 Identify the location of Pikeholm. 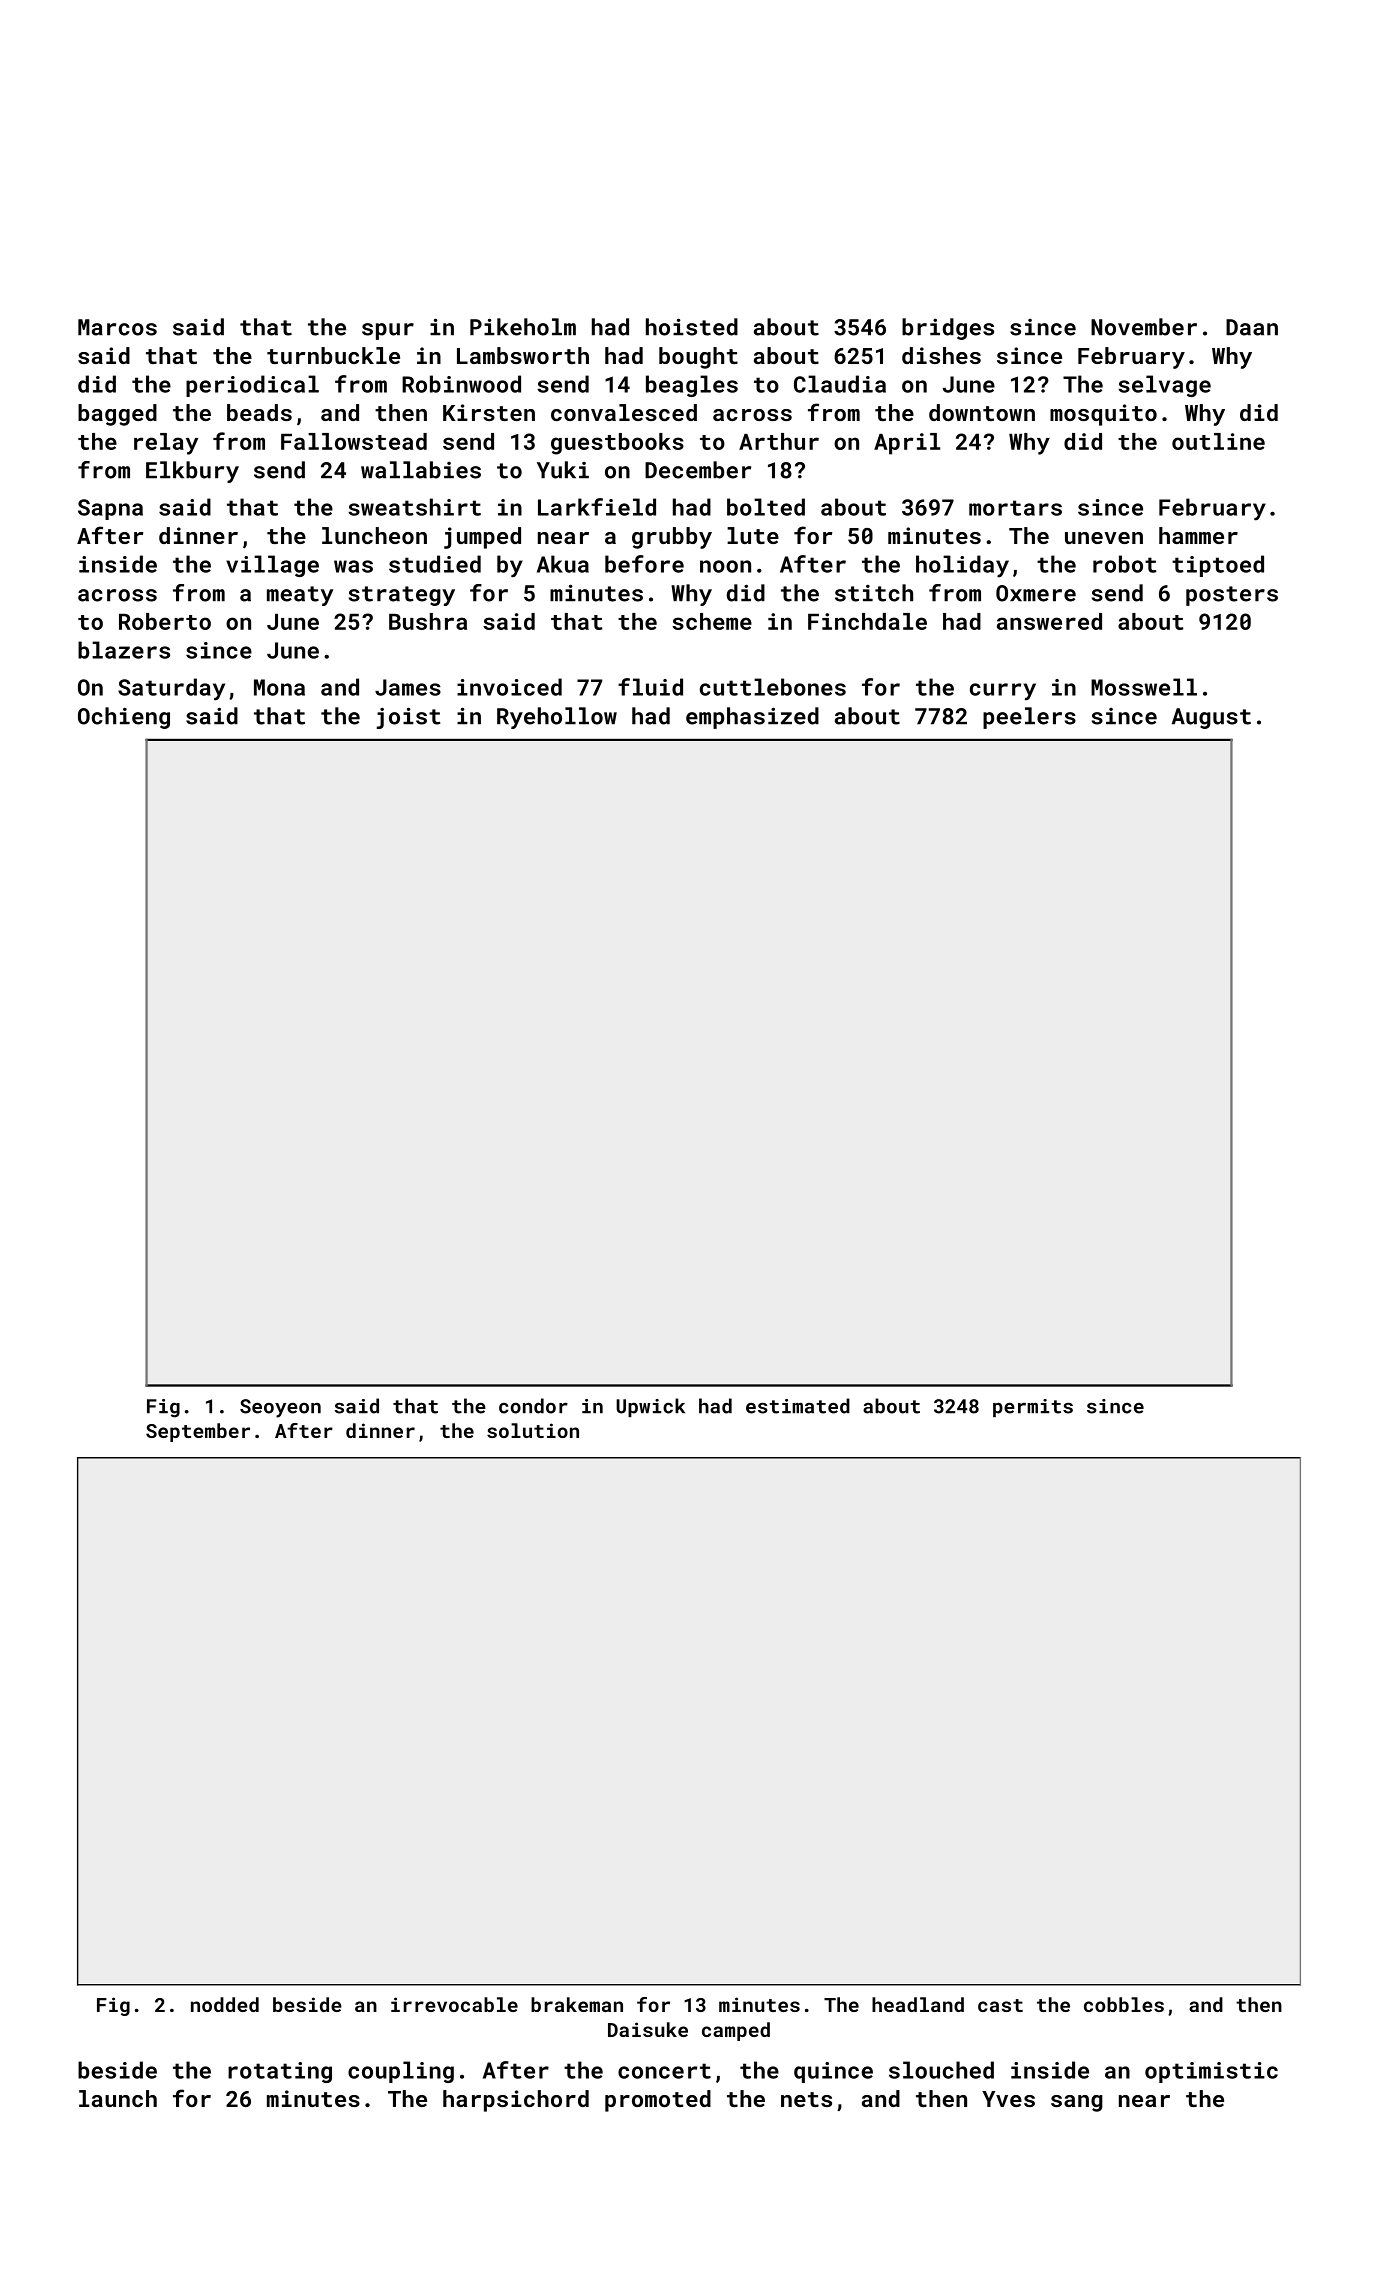
(523, 327).
